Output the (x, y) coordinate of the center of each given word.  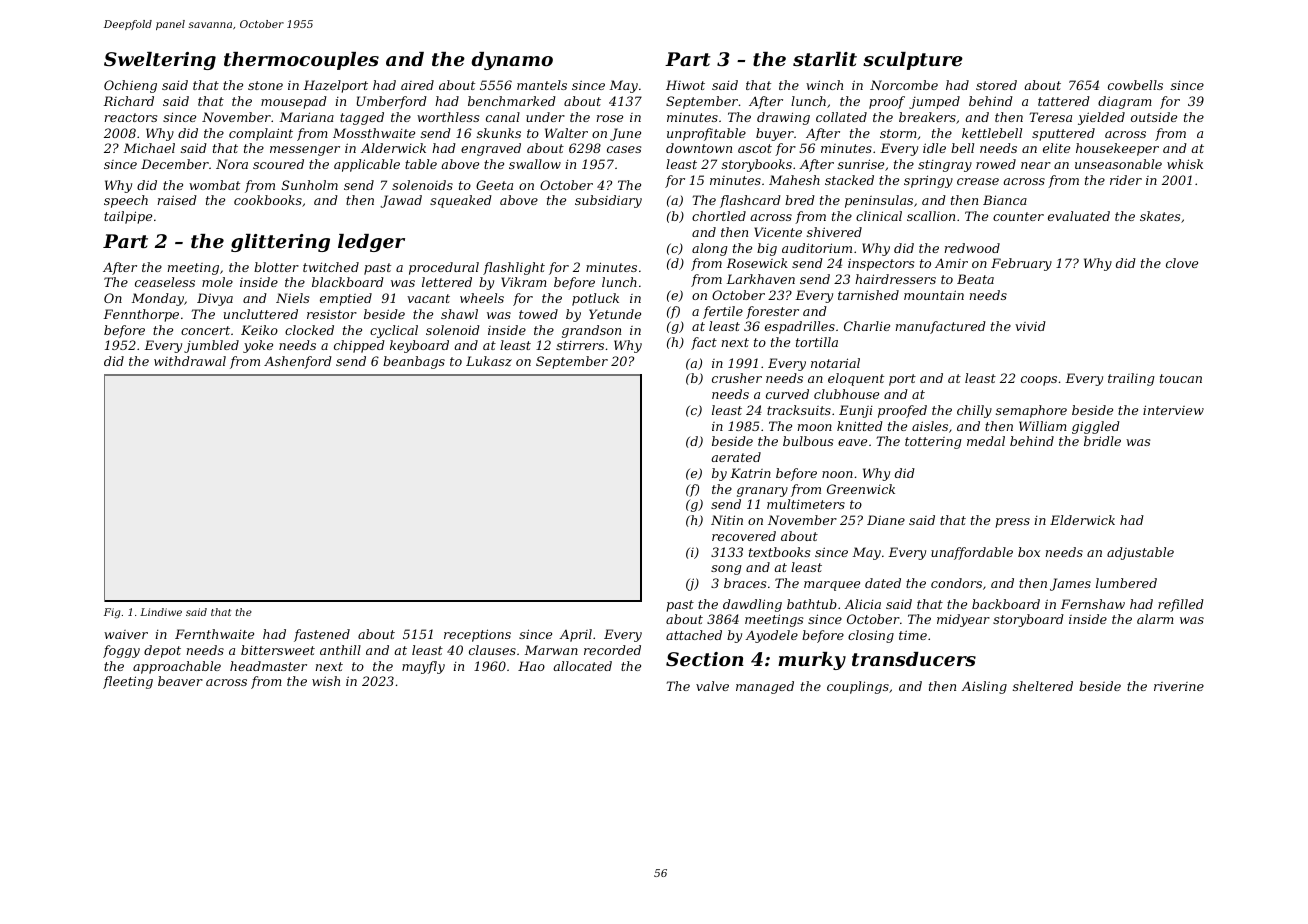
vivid (1030, 326)
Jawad (401, 201)
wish (326, 681)
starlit (825, 59)
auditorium (817, 248)
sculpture (913, 61)
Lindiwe (161, 612)
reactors (131, 117)
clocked (309, 330)
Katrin (750, 473)
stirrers (580, 345)
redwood (972, 248)
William (1043, 426)
